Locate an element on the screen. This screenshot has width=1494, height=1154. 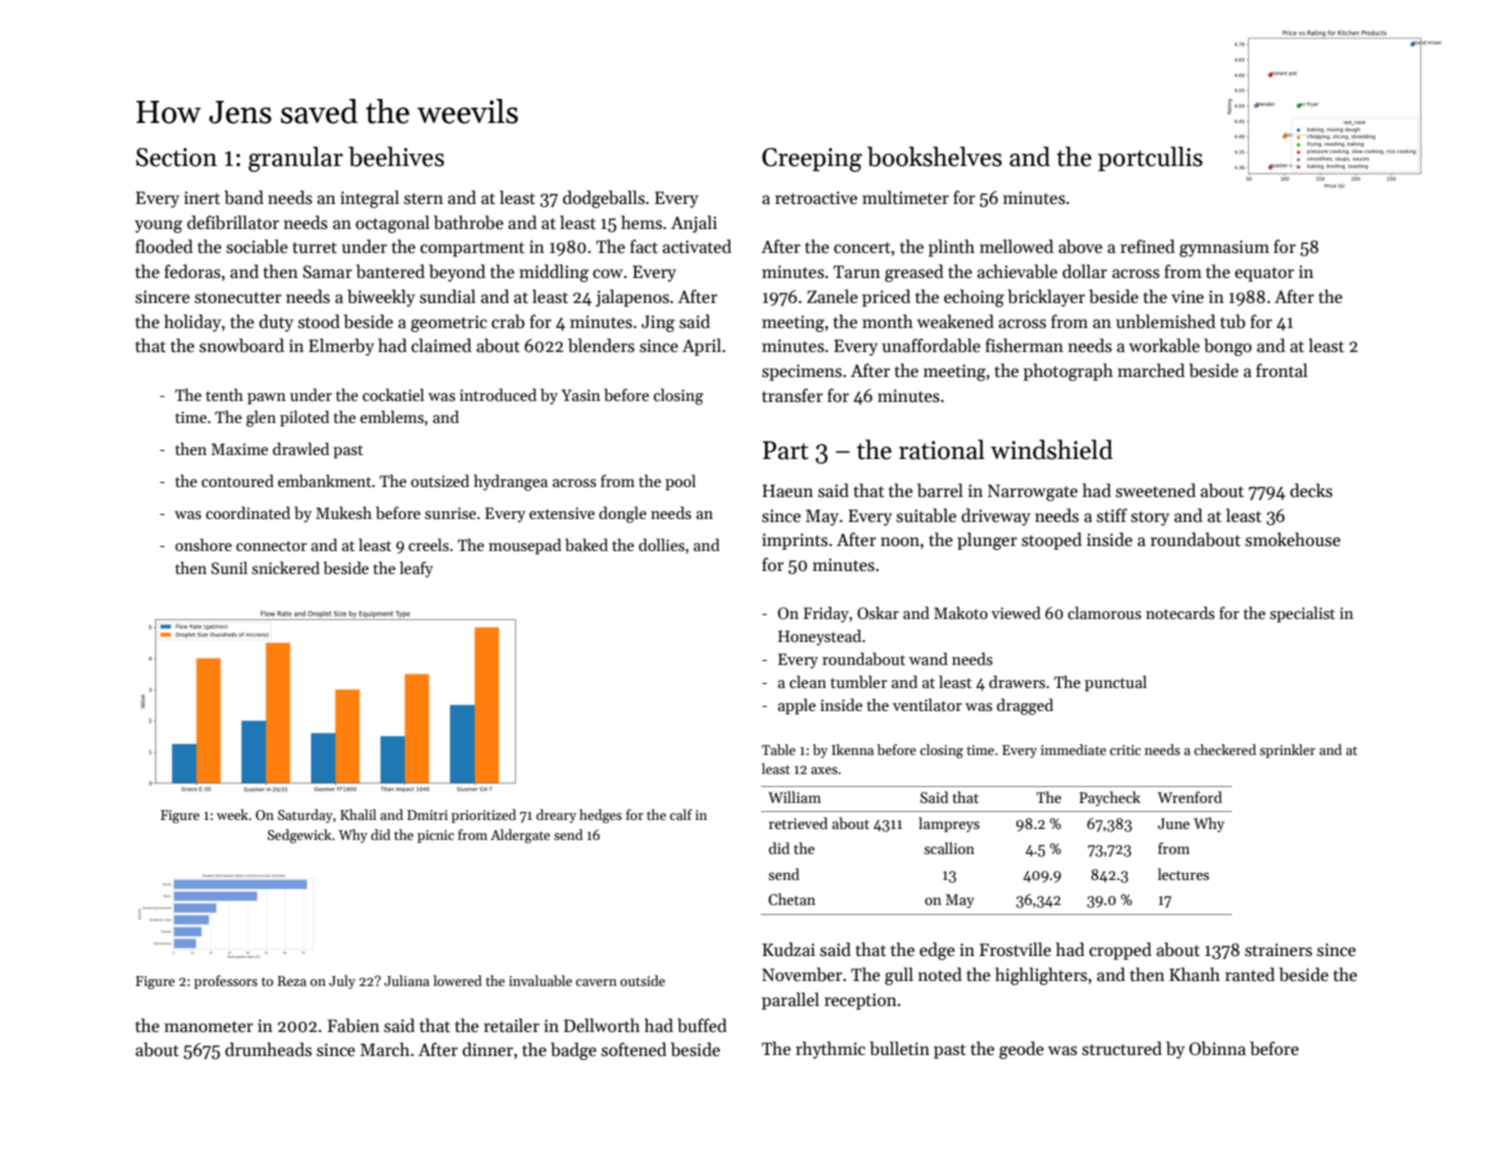
portcullis is located at coordinates (1150, 158).
